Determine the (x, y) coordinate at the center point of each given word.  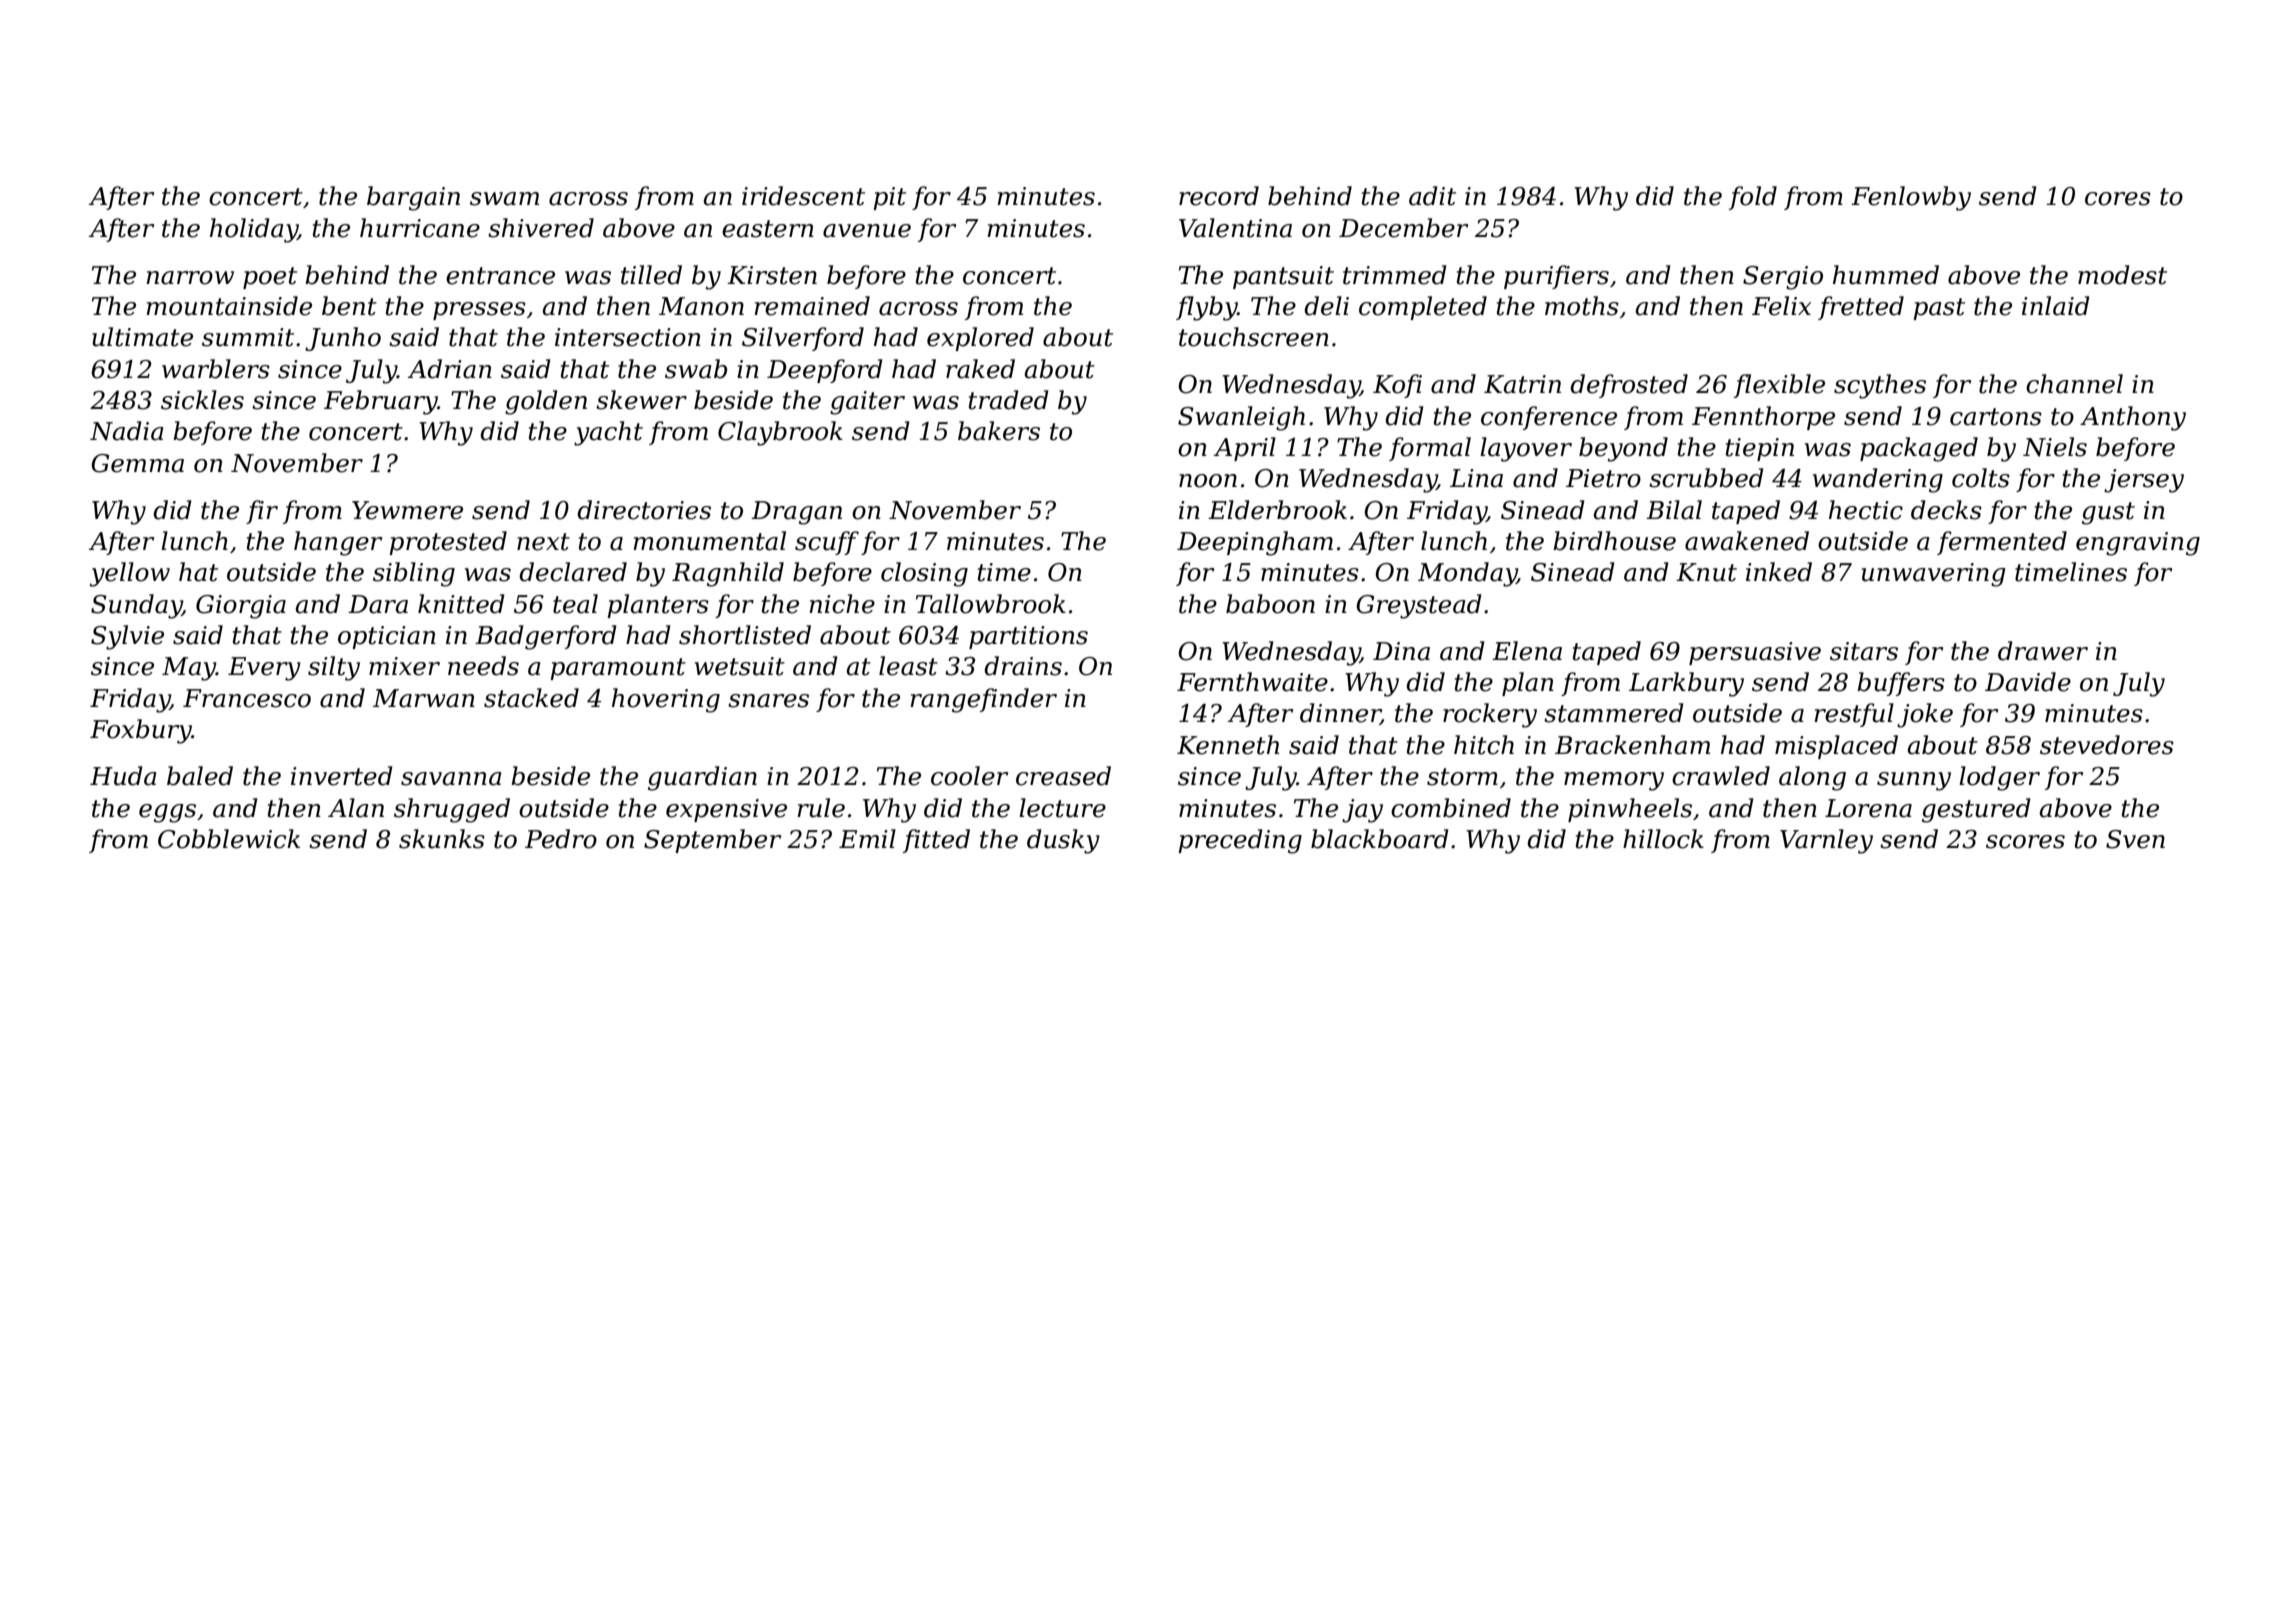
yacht (608, 433)
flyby (1207, 308)
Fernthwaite (1252, 682)
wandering (1878, 480)
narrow (190, 278)
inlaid (2056, 306)
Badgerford (546, 637)
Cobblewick (229, 839)
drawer (2043, 651)
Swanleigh (1241, 418)
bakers (999, 431)
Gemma (137, 463)
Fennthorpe (1763, 418)
